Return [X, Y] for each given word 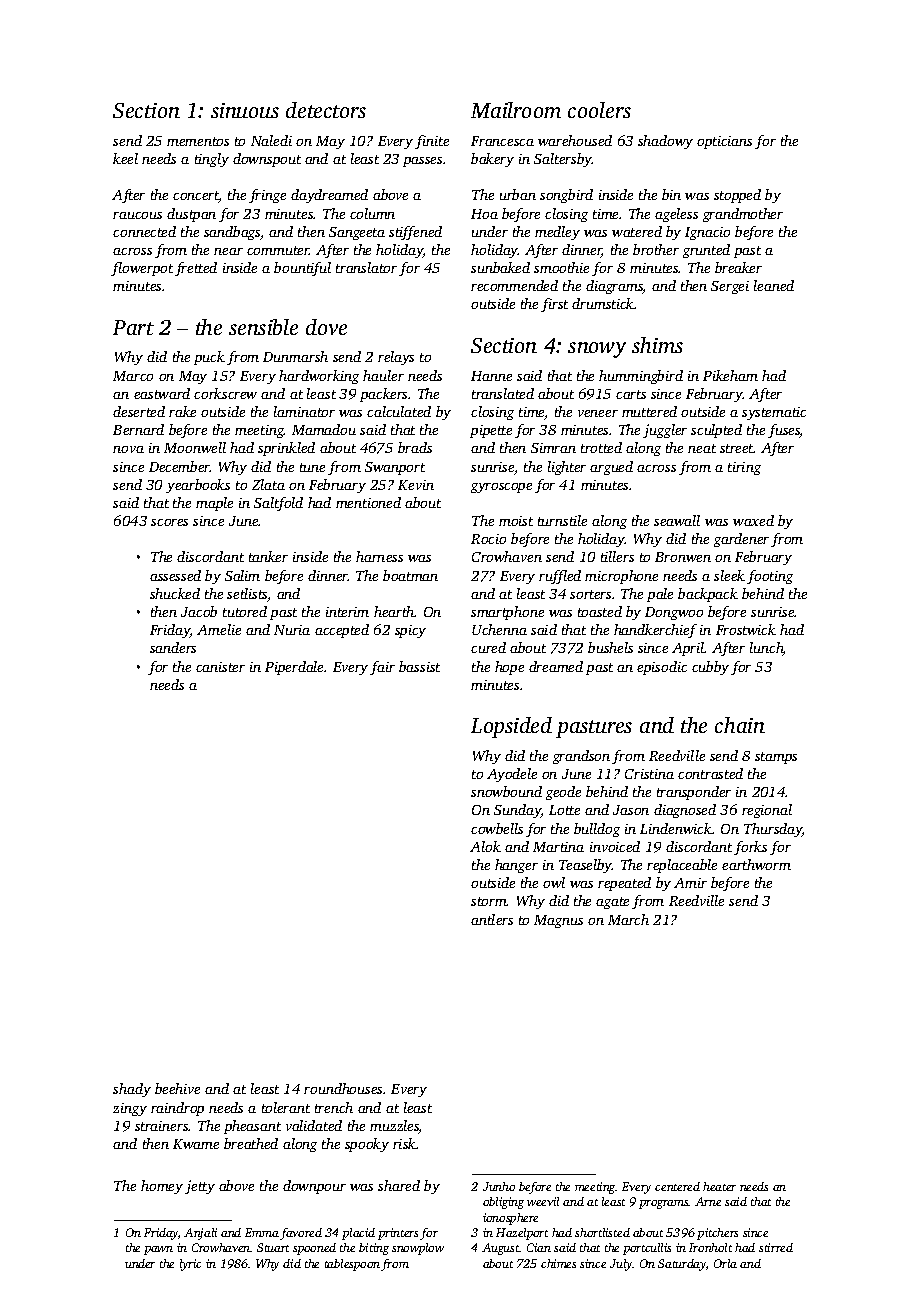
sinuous [245, 110]
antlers [492, 919]
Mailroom [516, 110]
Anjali [200, 1234]
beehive [177, 1088]
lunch [767, 649]
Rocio [488, 539]
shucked [175, 593]
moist [516, 521]
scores [169, 522]
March [628, 919]
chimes [558, 1263]
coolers [599, 110]
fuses [784, 431]
